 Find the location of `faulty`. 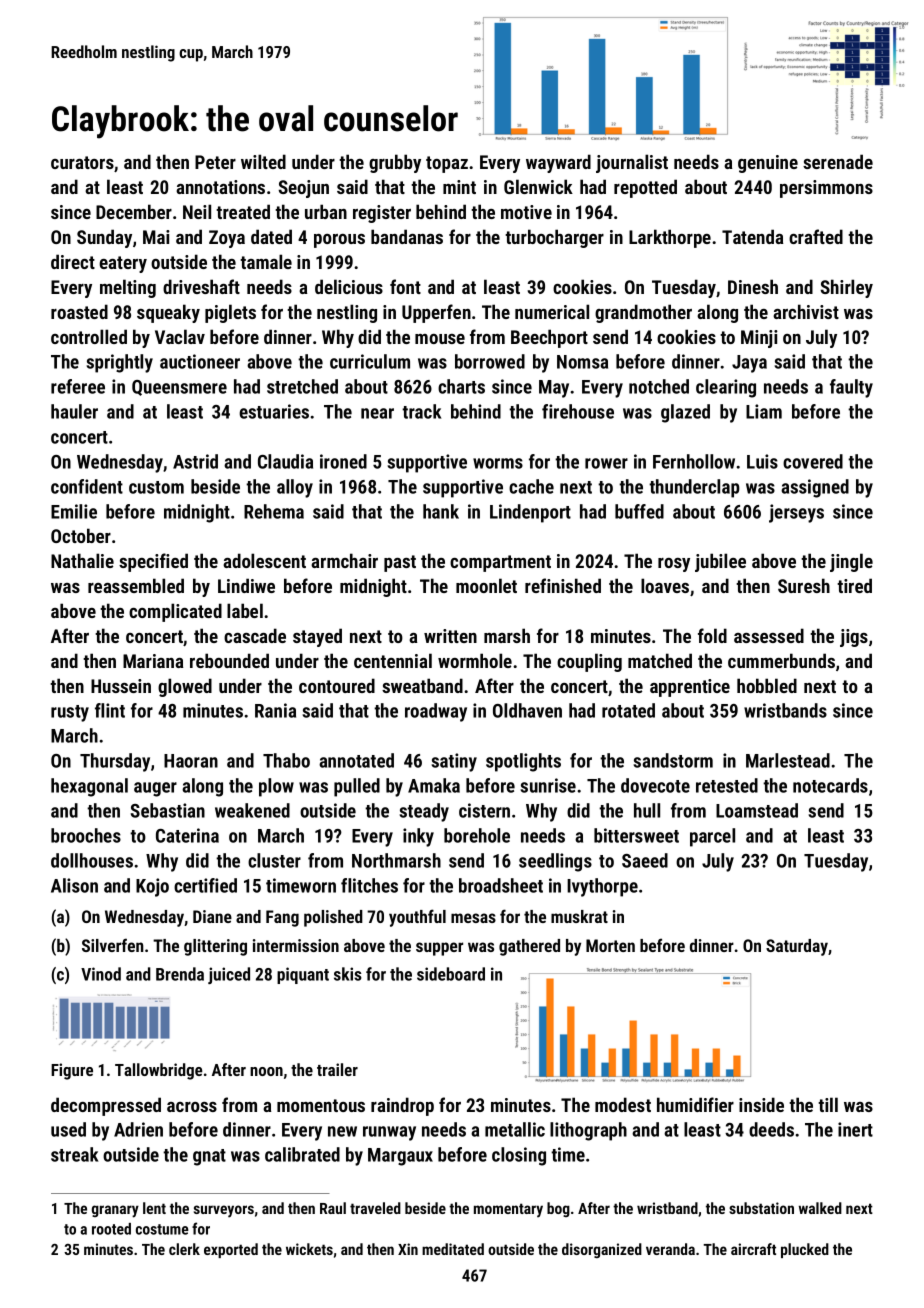

faulty is located at coordinates (851, 388).
